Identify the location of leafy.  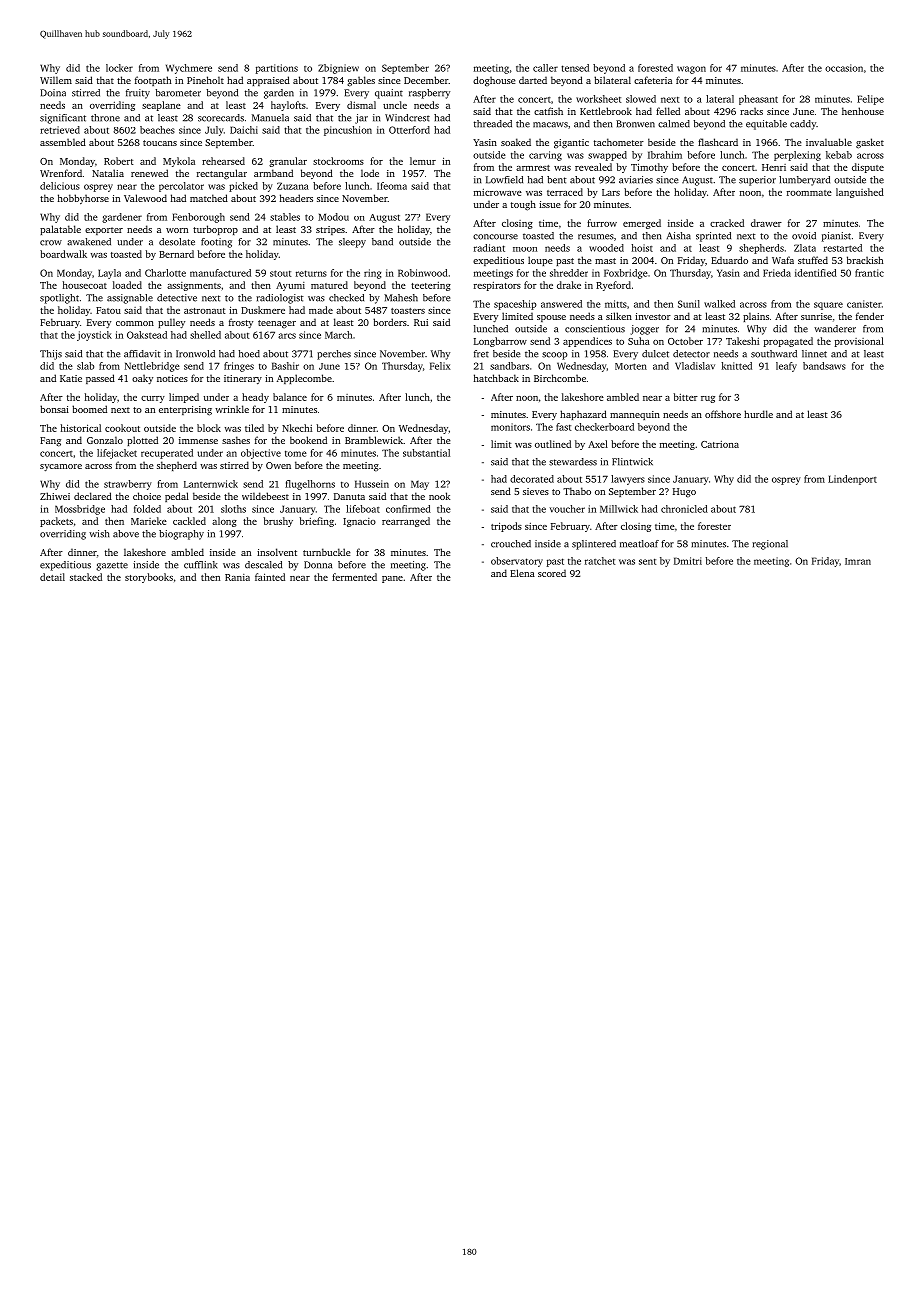
(786, 367).
